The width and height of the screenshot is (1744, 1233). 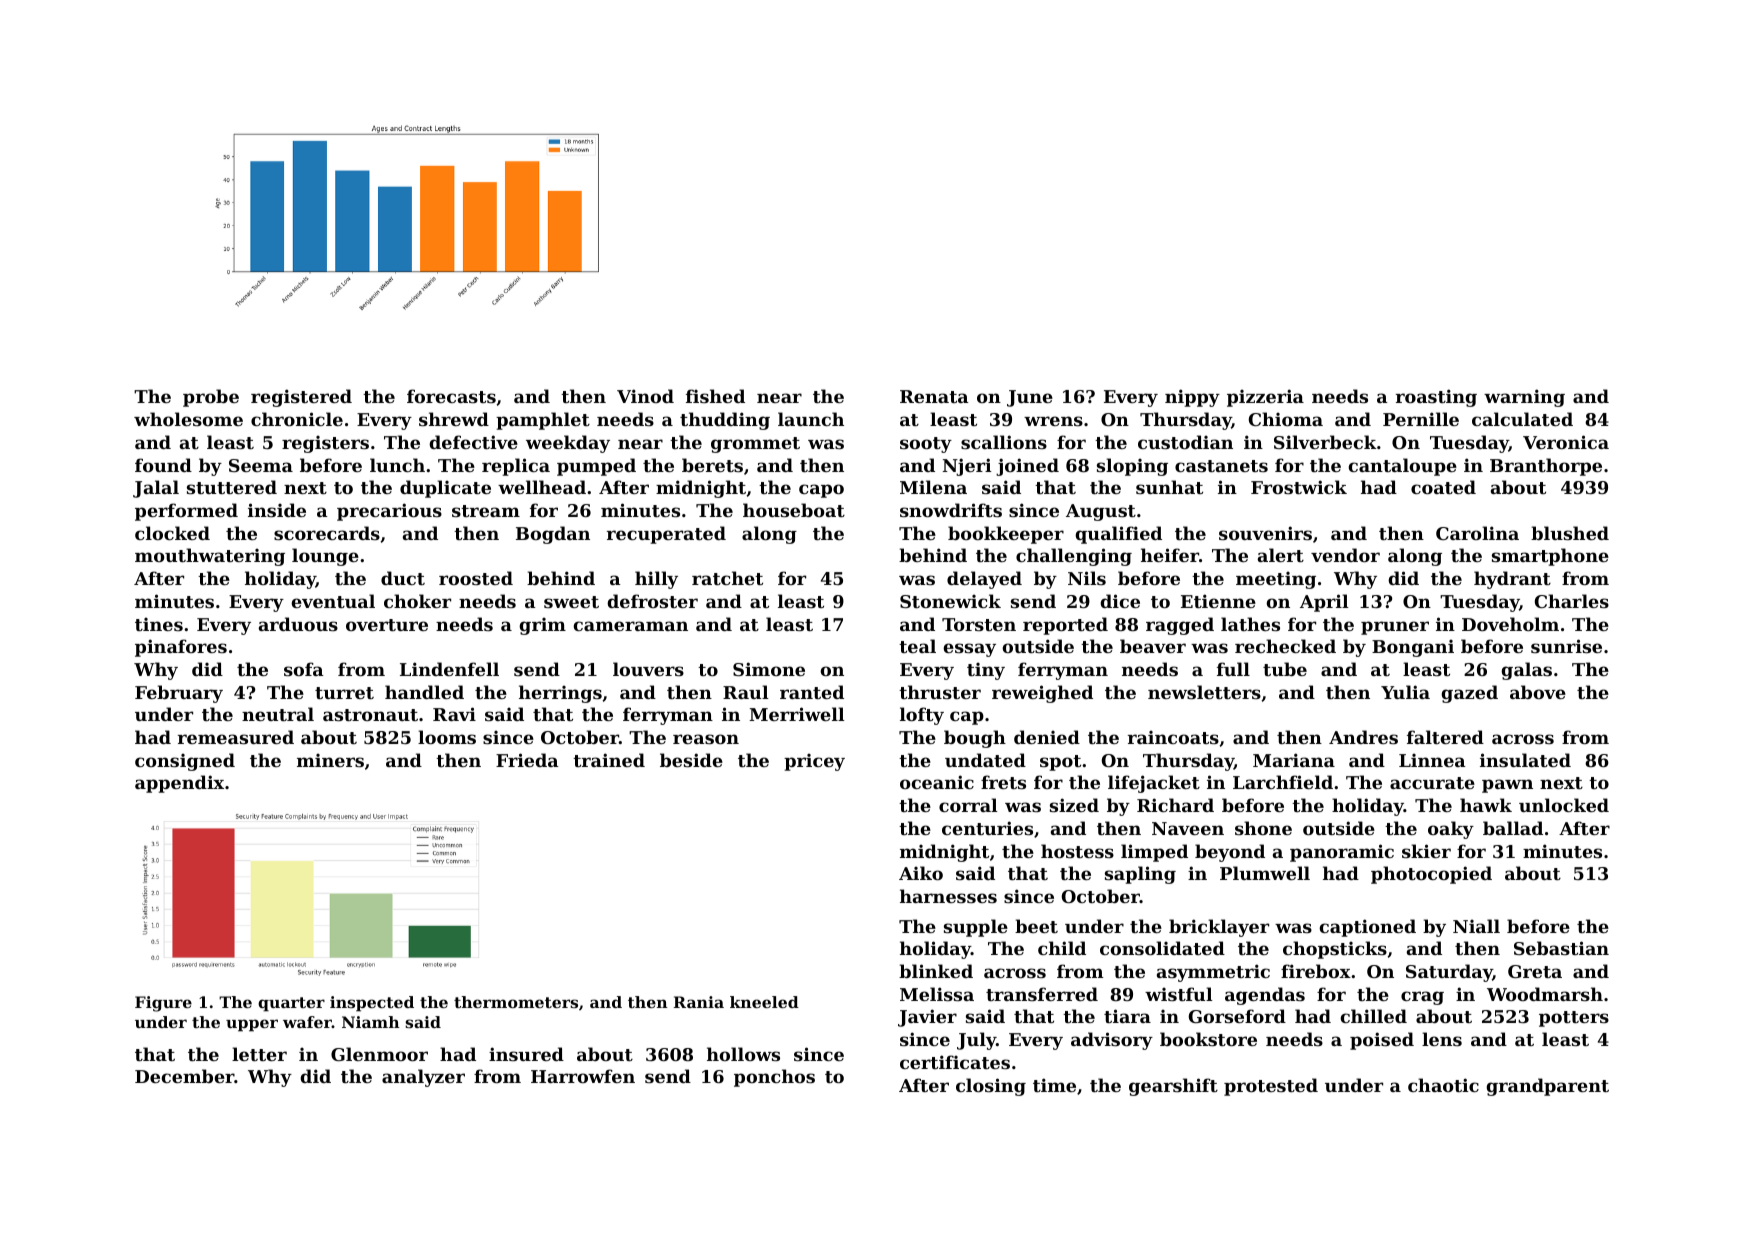 I want to click on thudding, so click(x=725, y=421).
